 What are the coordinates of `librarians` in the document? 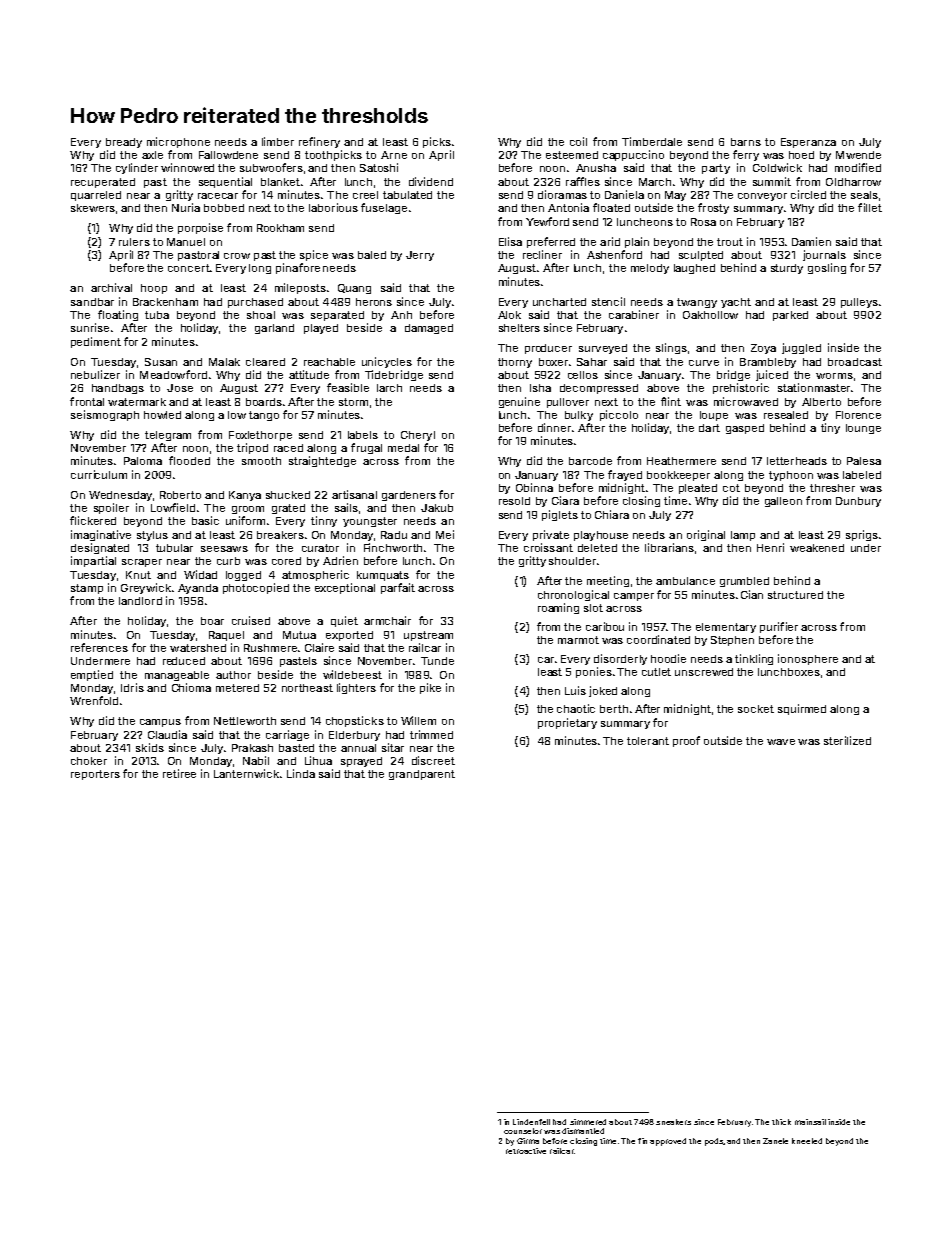 It's located at (669, 547).
